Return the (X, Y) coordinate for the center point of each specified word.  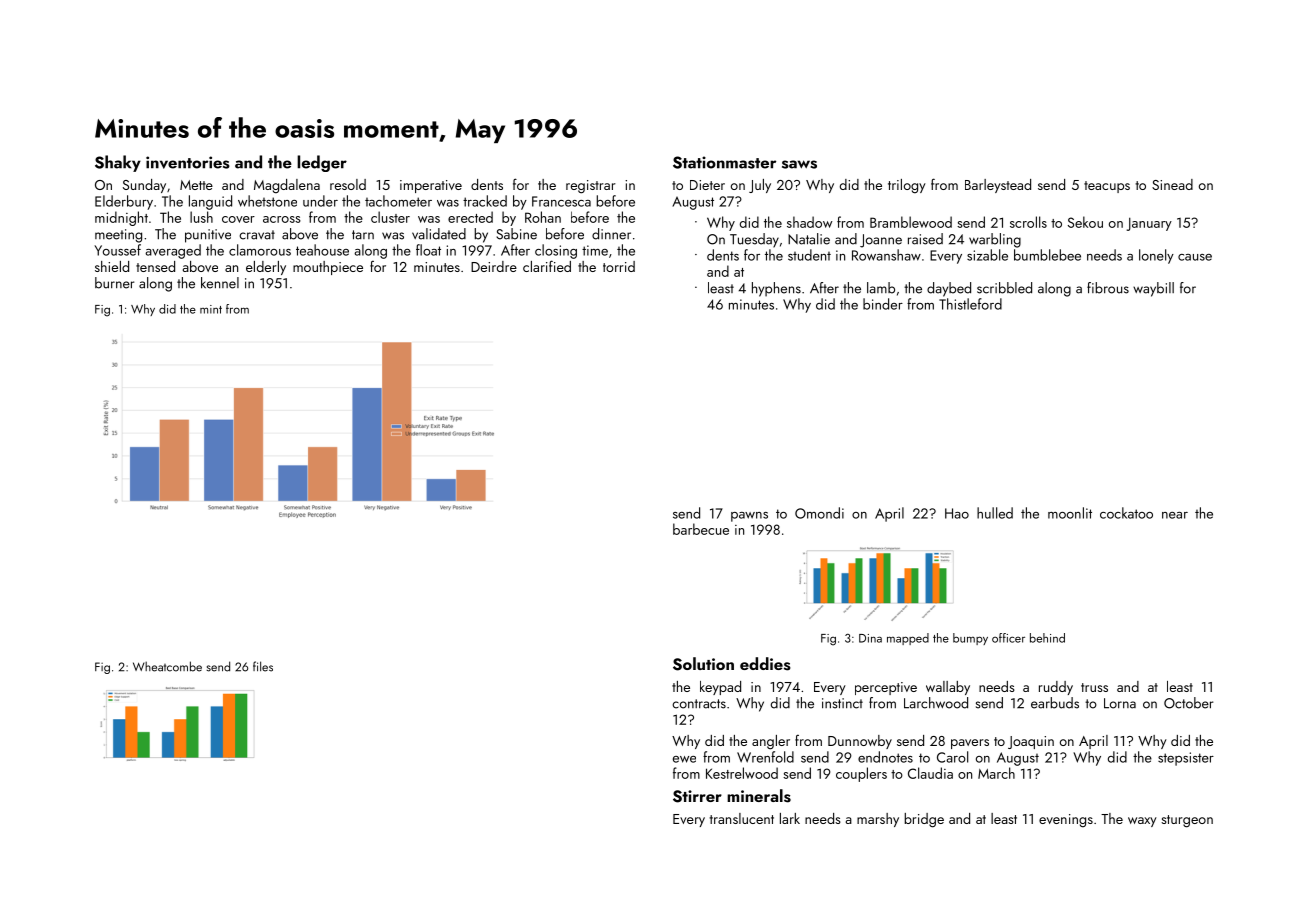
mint (211, 309)
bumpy (970, 639)
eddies (765, 664)
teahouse (322, 250)
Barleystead (998, 186)
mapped (908, 639)
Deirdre (494, 266)
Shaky (118, 163)
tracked (485, 201)
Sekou (1085, 222)
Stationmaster (724, 162)
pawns (749, 517)
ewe (684, 759)
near (1175, 515)
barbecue (701, 529)
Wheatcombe (167, 666)
